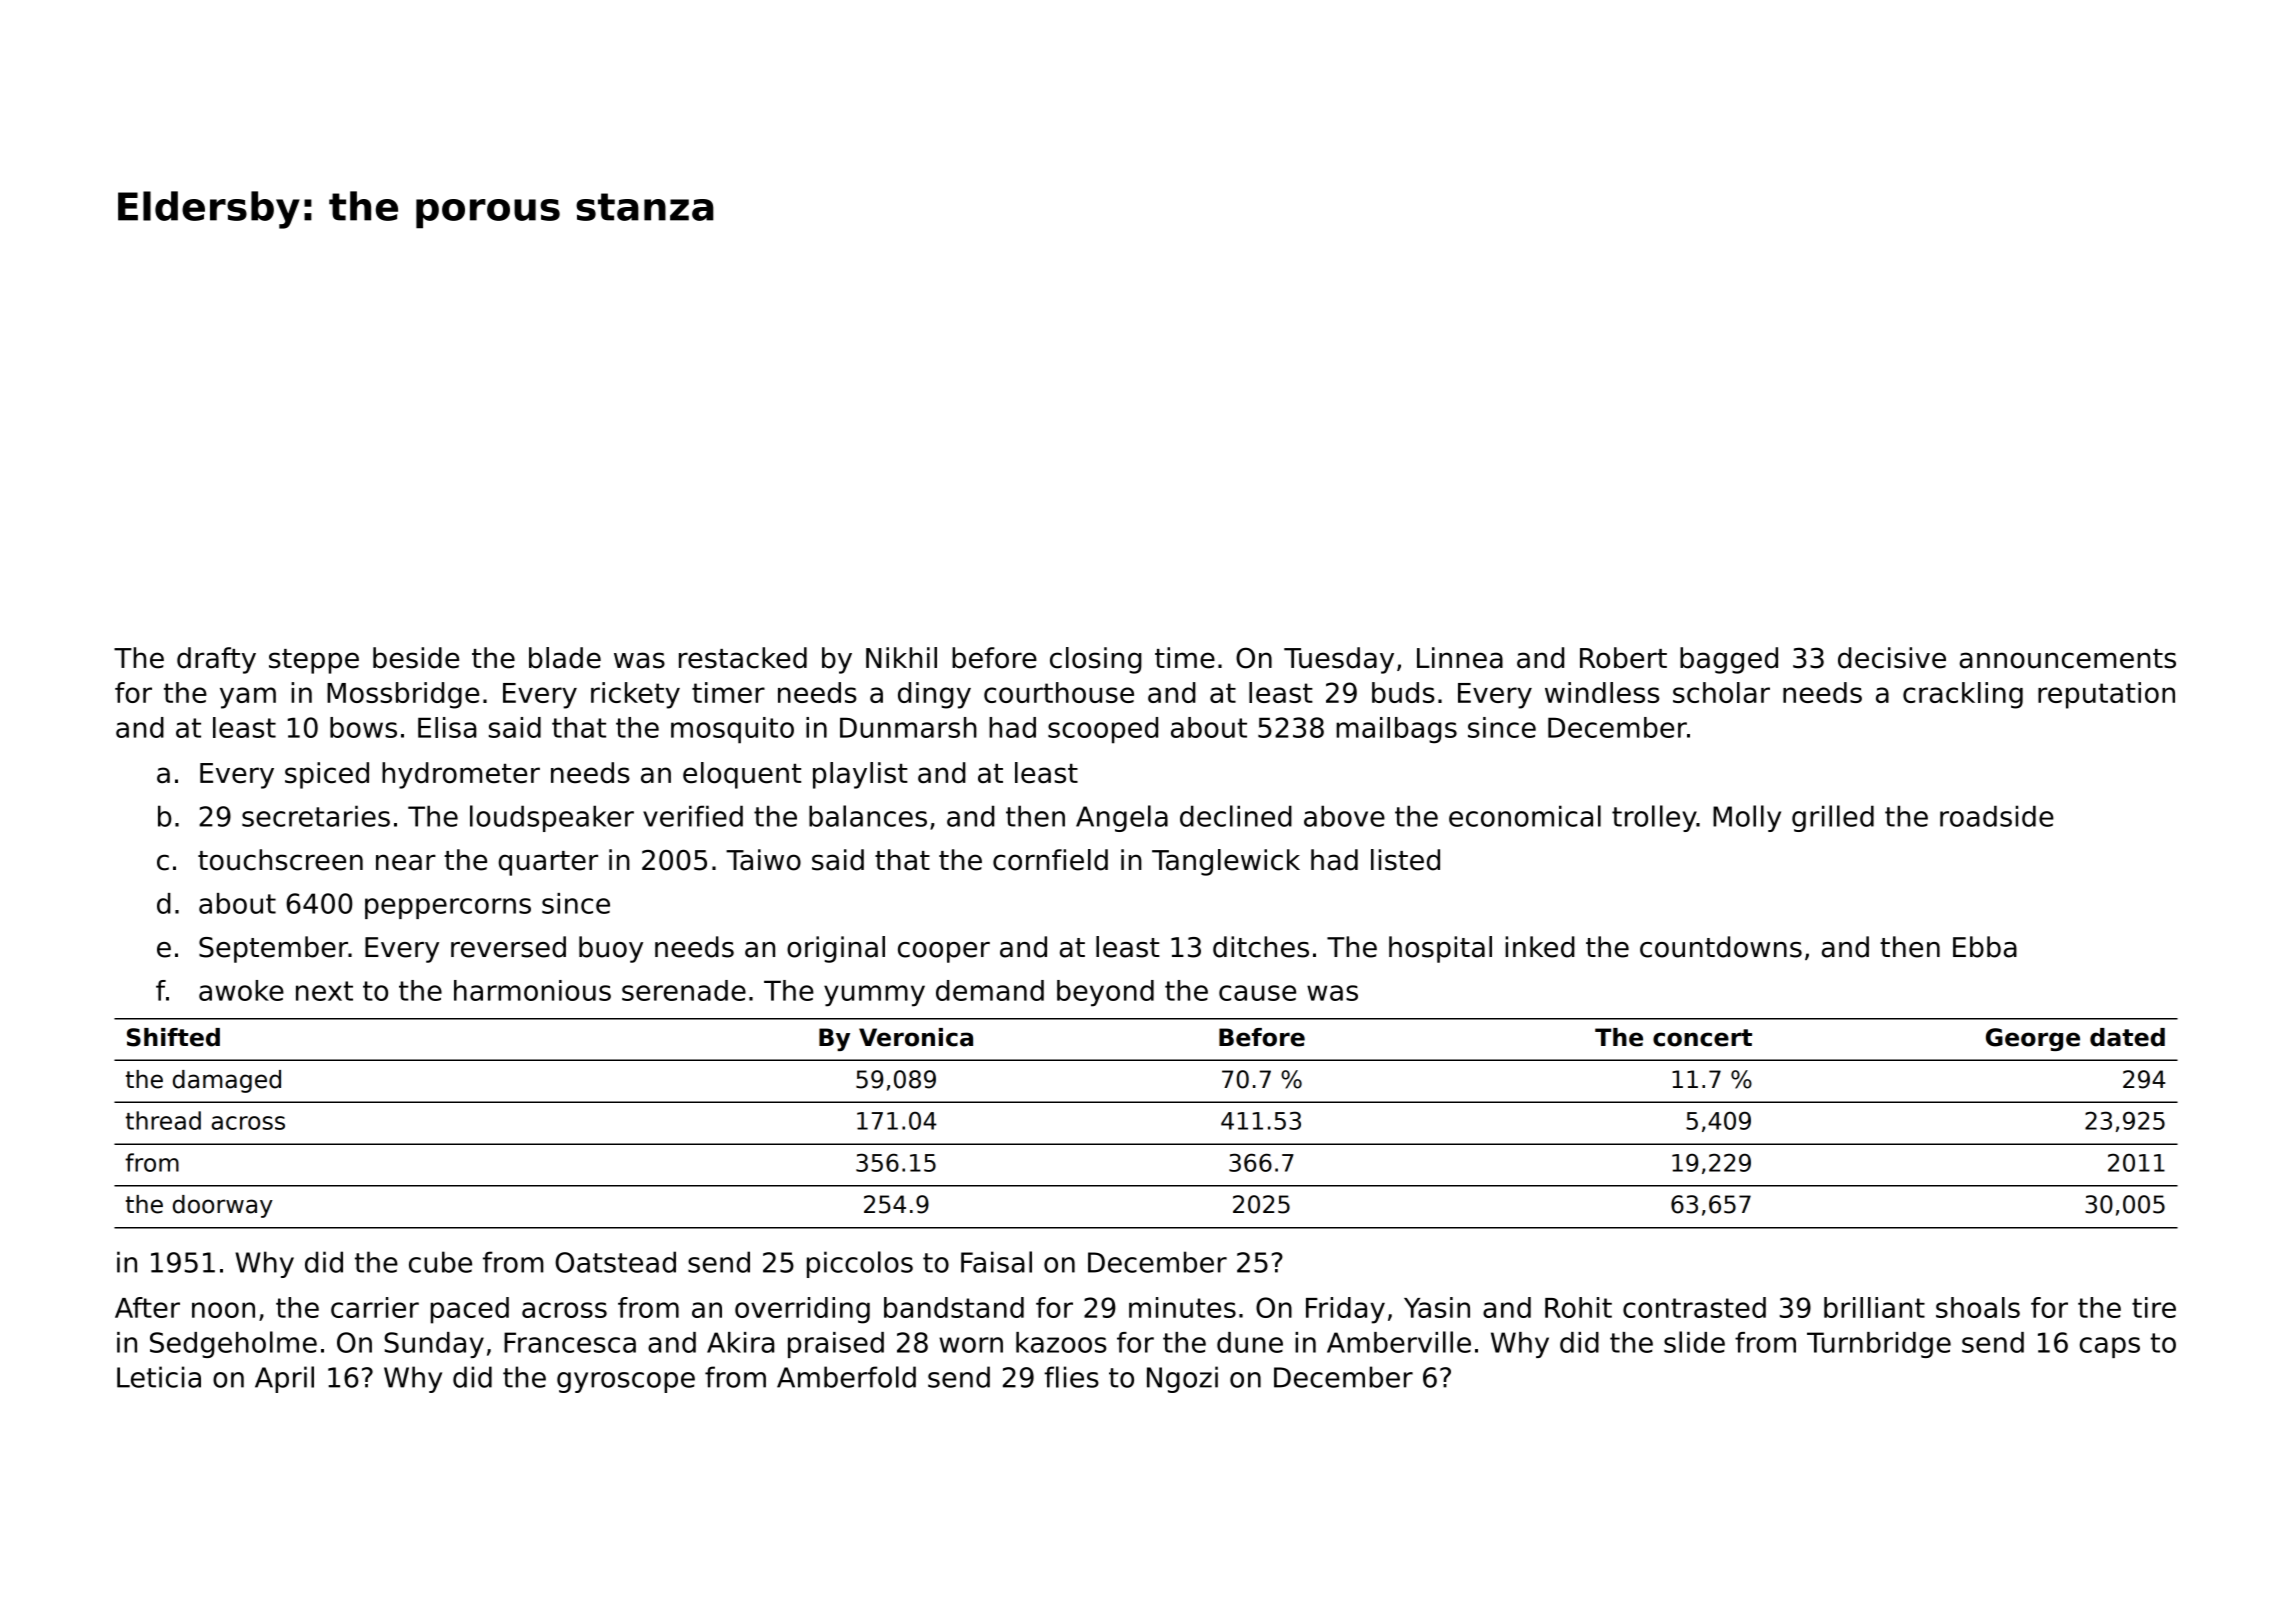 The height and width of the document is (1620, 2292). I want to click on thread, so click(163, 1120).
